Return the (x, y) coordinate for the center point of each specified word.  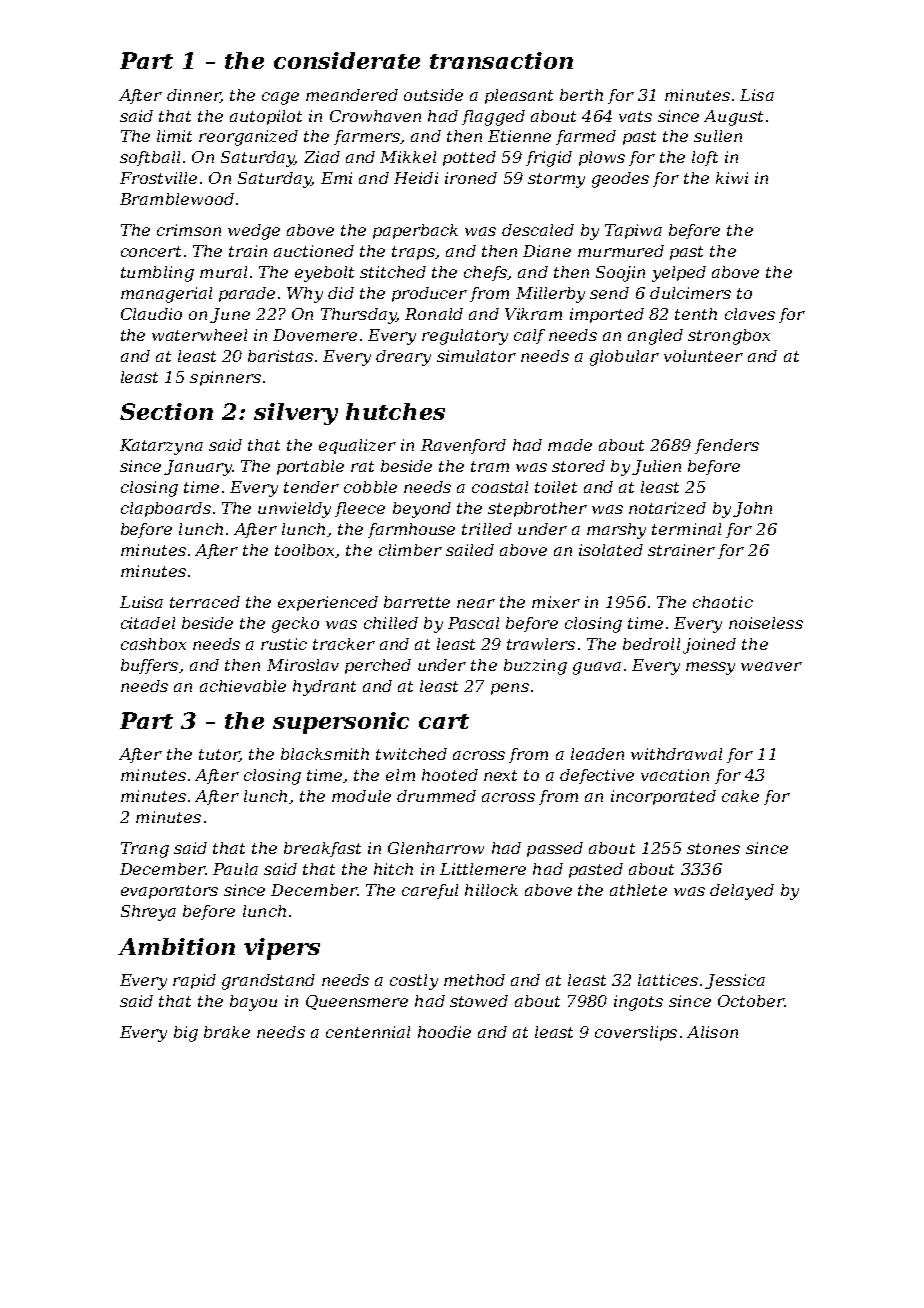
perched (378, 666)
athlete (638, 890)
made (570, 445)
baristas (280, 356)
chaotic (723, 602)
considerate (347, 60)
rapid (194, 981)
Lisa (757, 95)
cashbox (153, 644)
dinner (193, 96)
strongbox (729, 337)
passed (555, 849)
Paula (235, 869)
